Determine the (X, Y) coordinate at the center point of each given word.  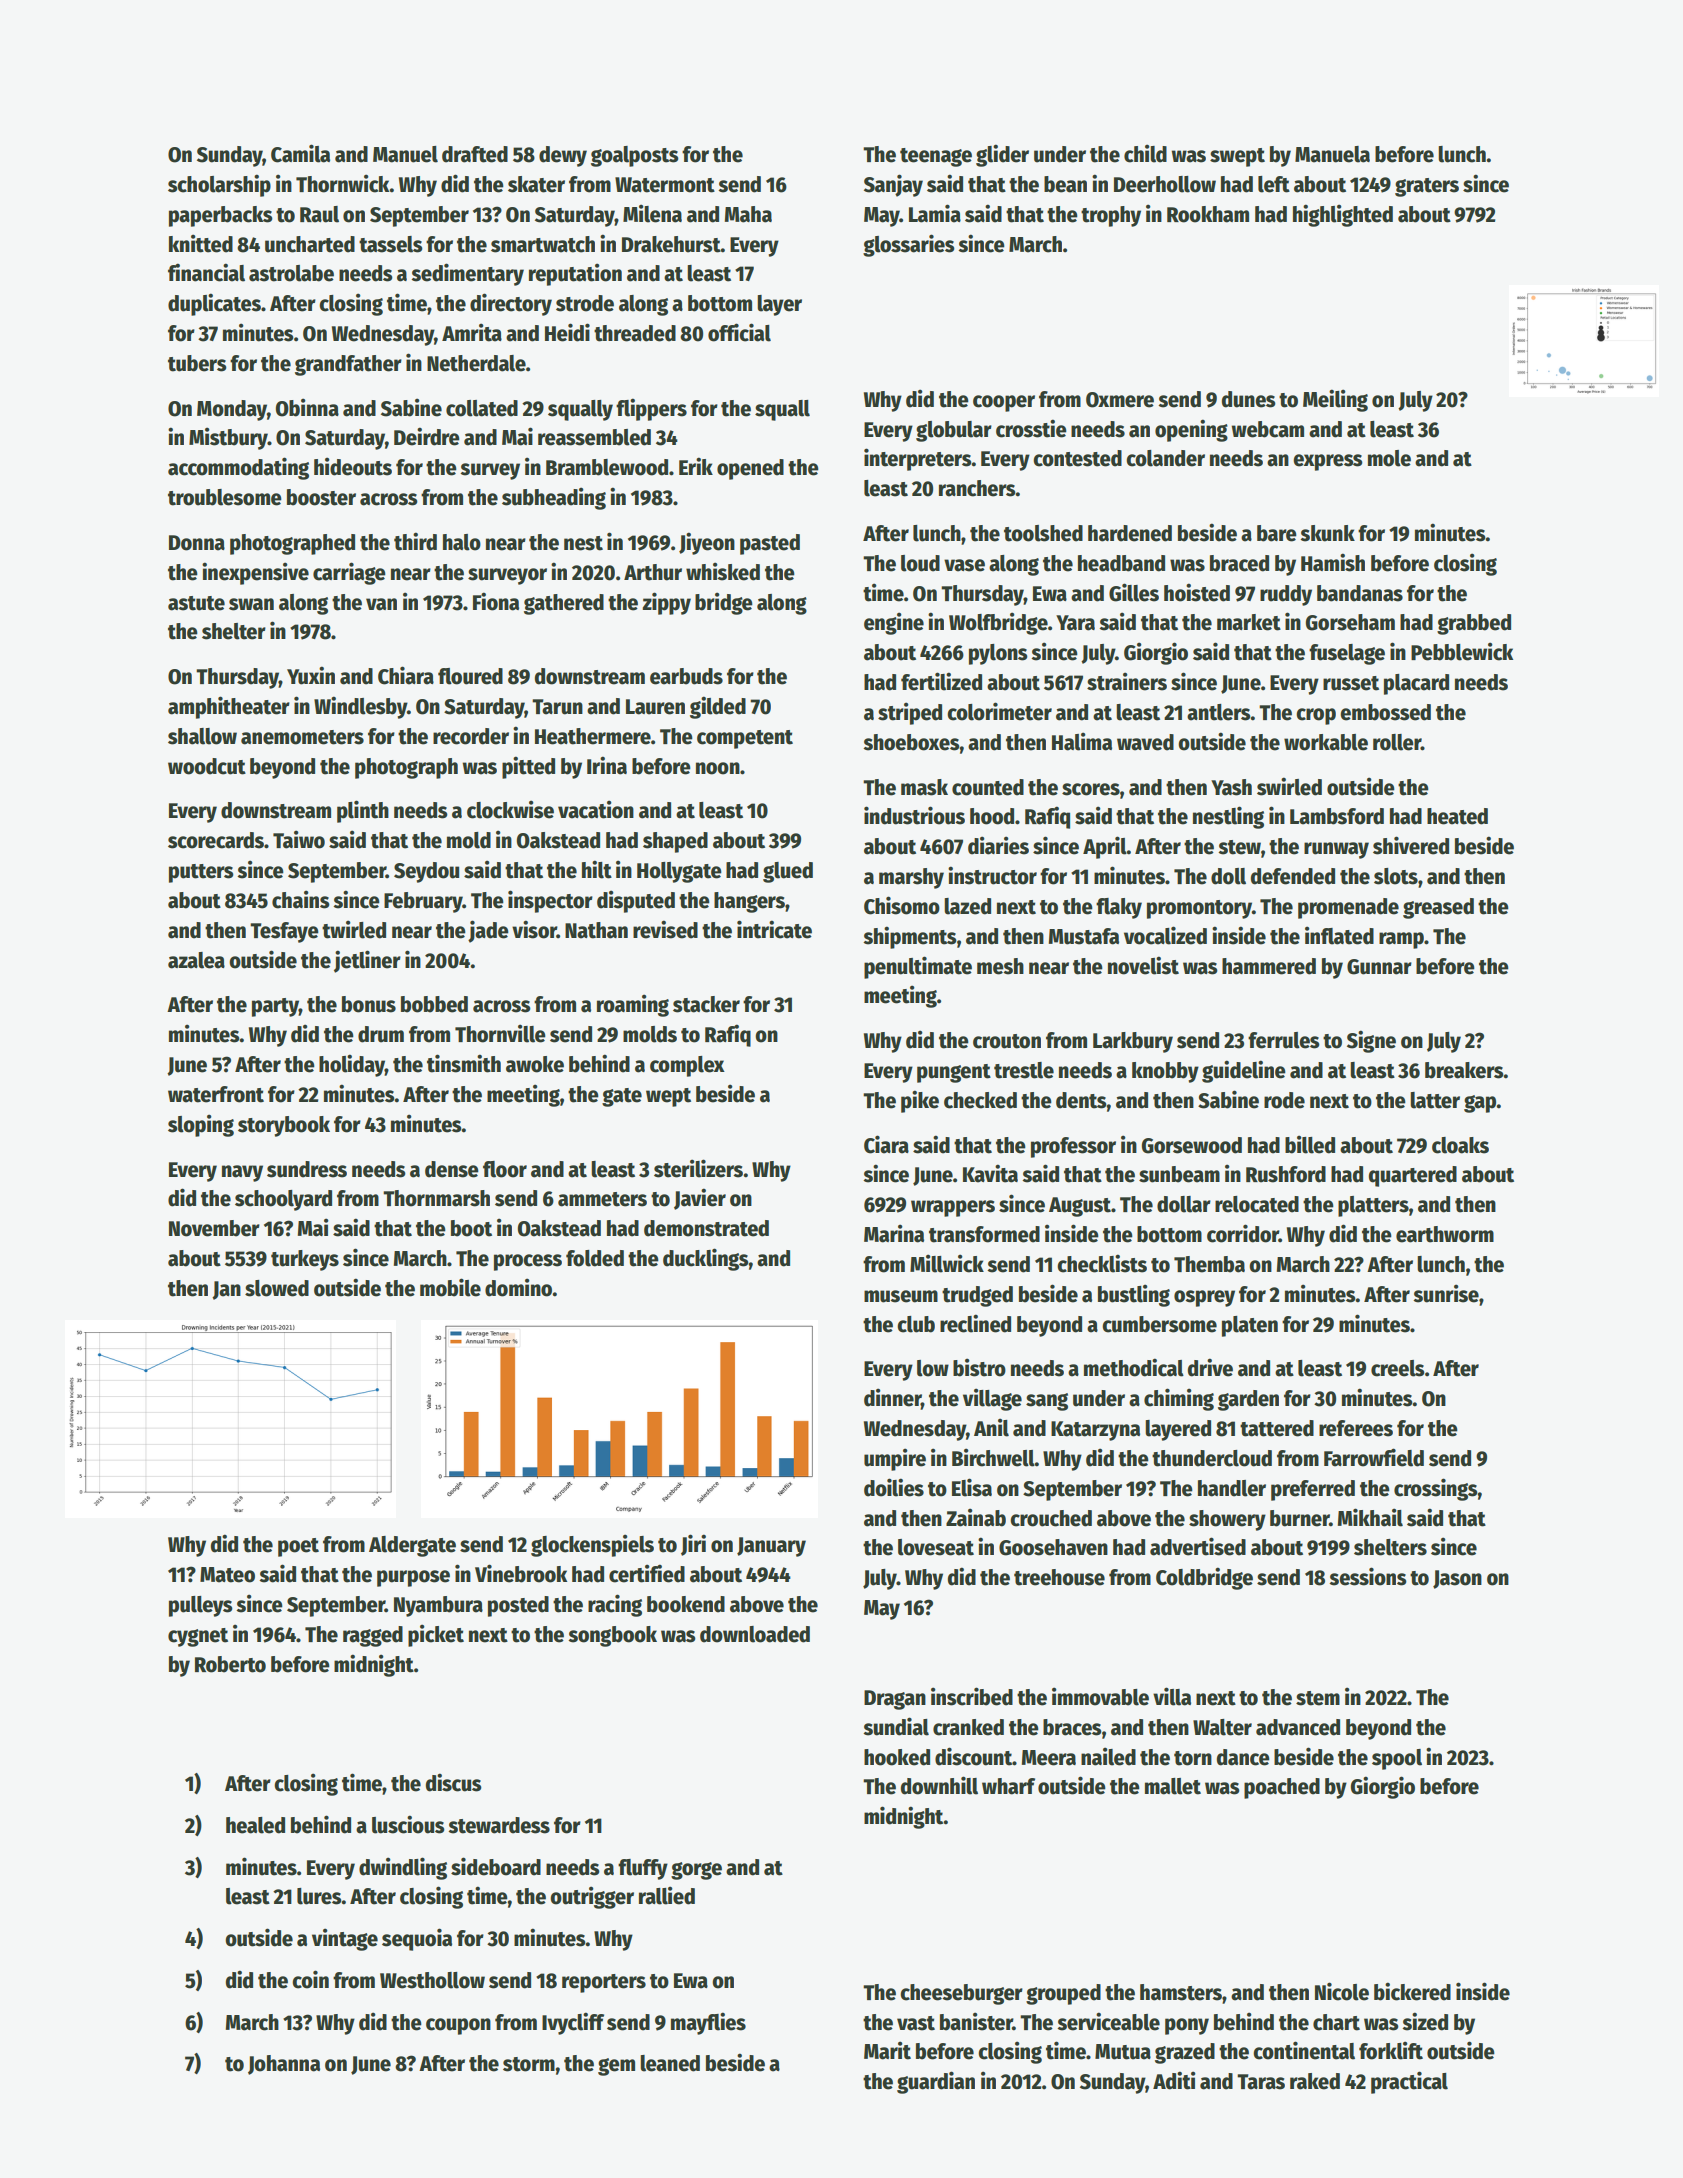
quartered (1413, 1176)
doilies (894, 1487)
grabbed (1474, 624)
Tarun (557, 707)
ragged (373, 1636)
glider (1002, 155)
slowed (277, 1288)
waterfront (216, 1094)
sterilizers (698, 1168)
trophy (1111, 216)
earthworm (1445, 1234)
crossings (1436, 1489)
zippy (666, 603)
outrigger (592, 1897)
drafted (475, 154)
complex (687, 1066)
